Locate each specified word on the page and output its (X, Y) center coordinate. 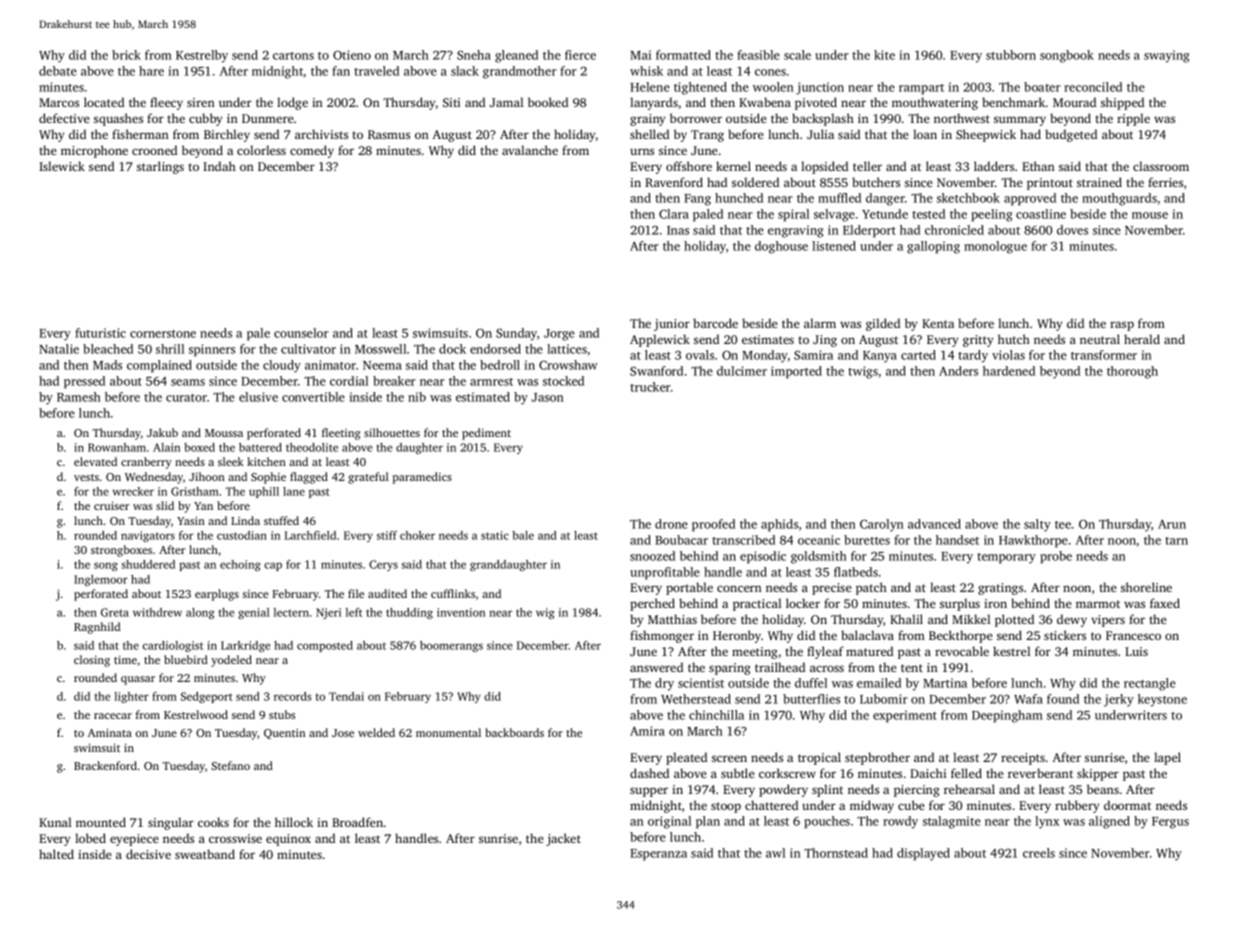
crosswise (235, 838)
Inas (678, 230)
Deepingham (1007, 716)
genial (254, 613)
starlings (160, 167)
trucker (650, 387)
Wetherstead (696, 699)
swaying (1166, 56)
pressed (84, 382)
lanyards (654, 103)
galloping (933, 247)
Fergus (1170, 823)
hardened (1009, 371)
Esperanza (658, 855)
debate (58, 71)
